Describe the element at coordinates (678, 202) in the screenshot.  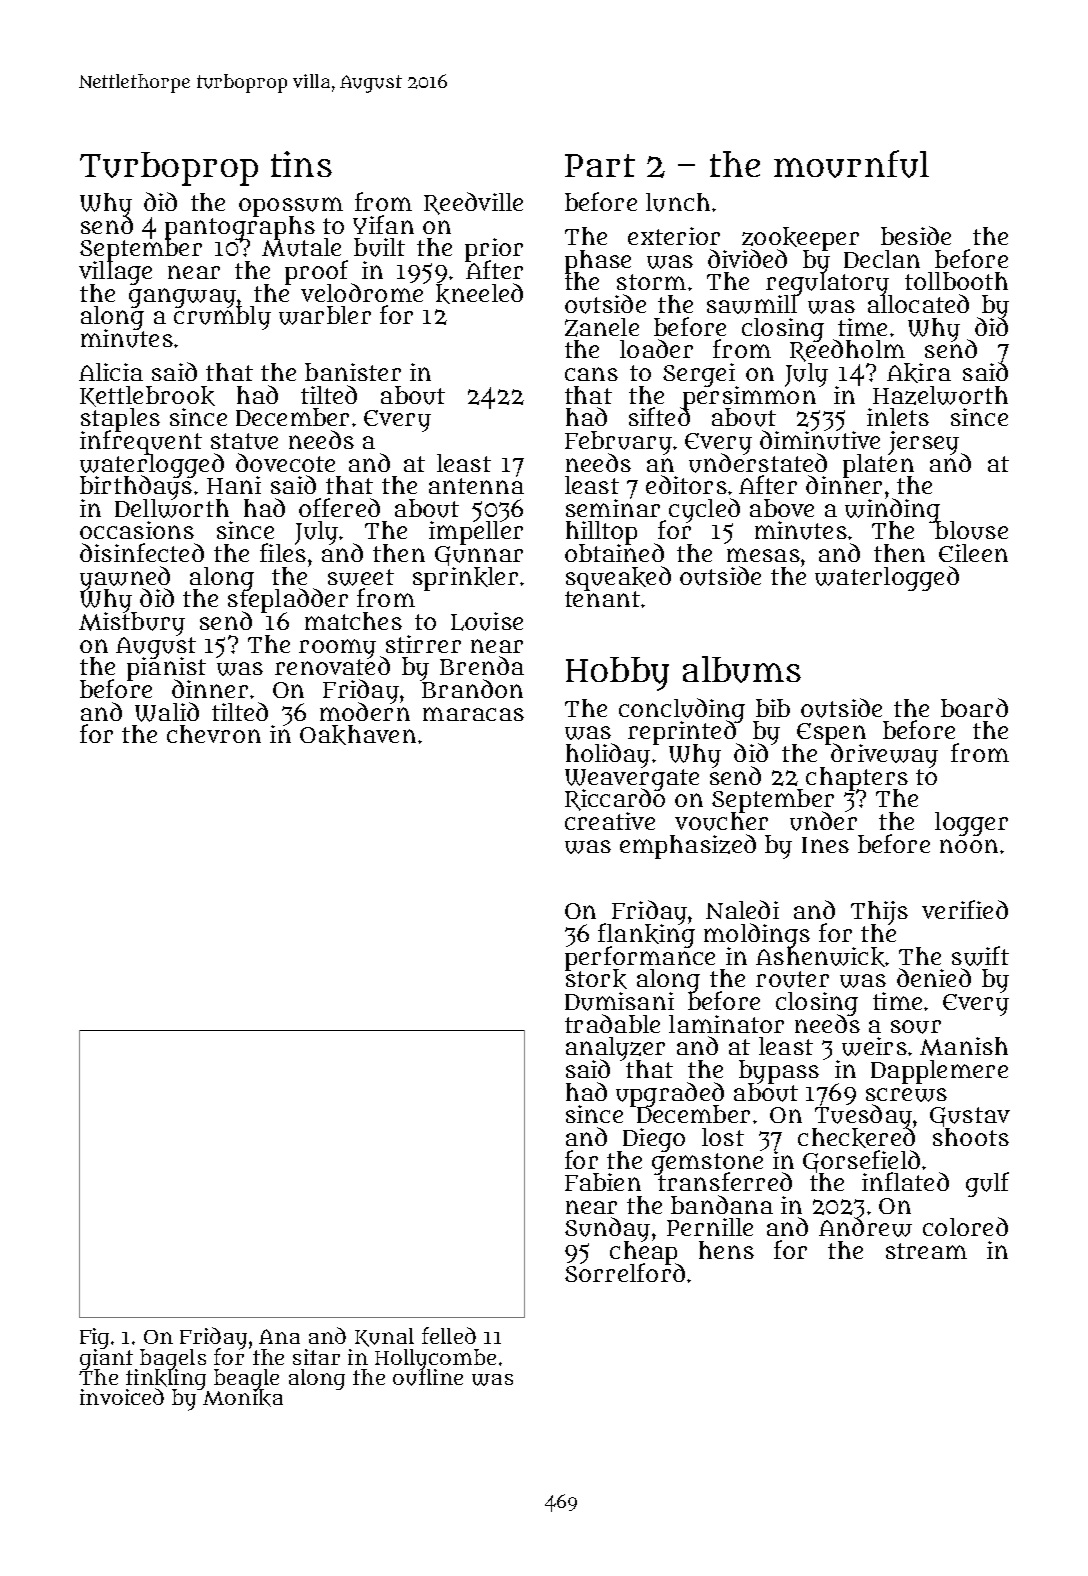
I see `lunch` at that location.
